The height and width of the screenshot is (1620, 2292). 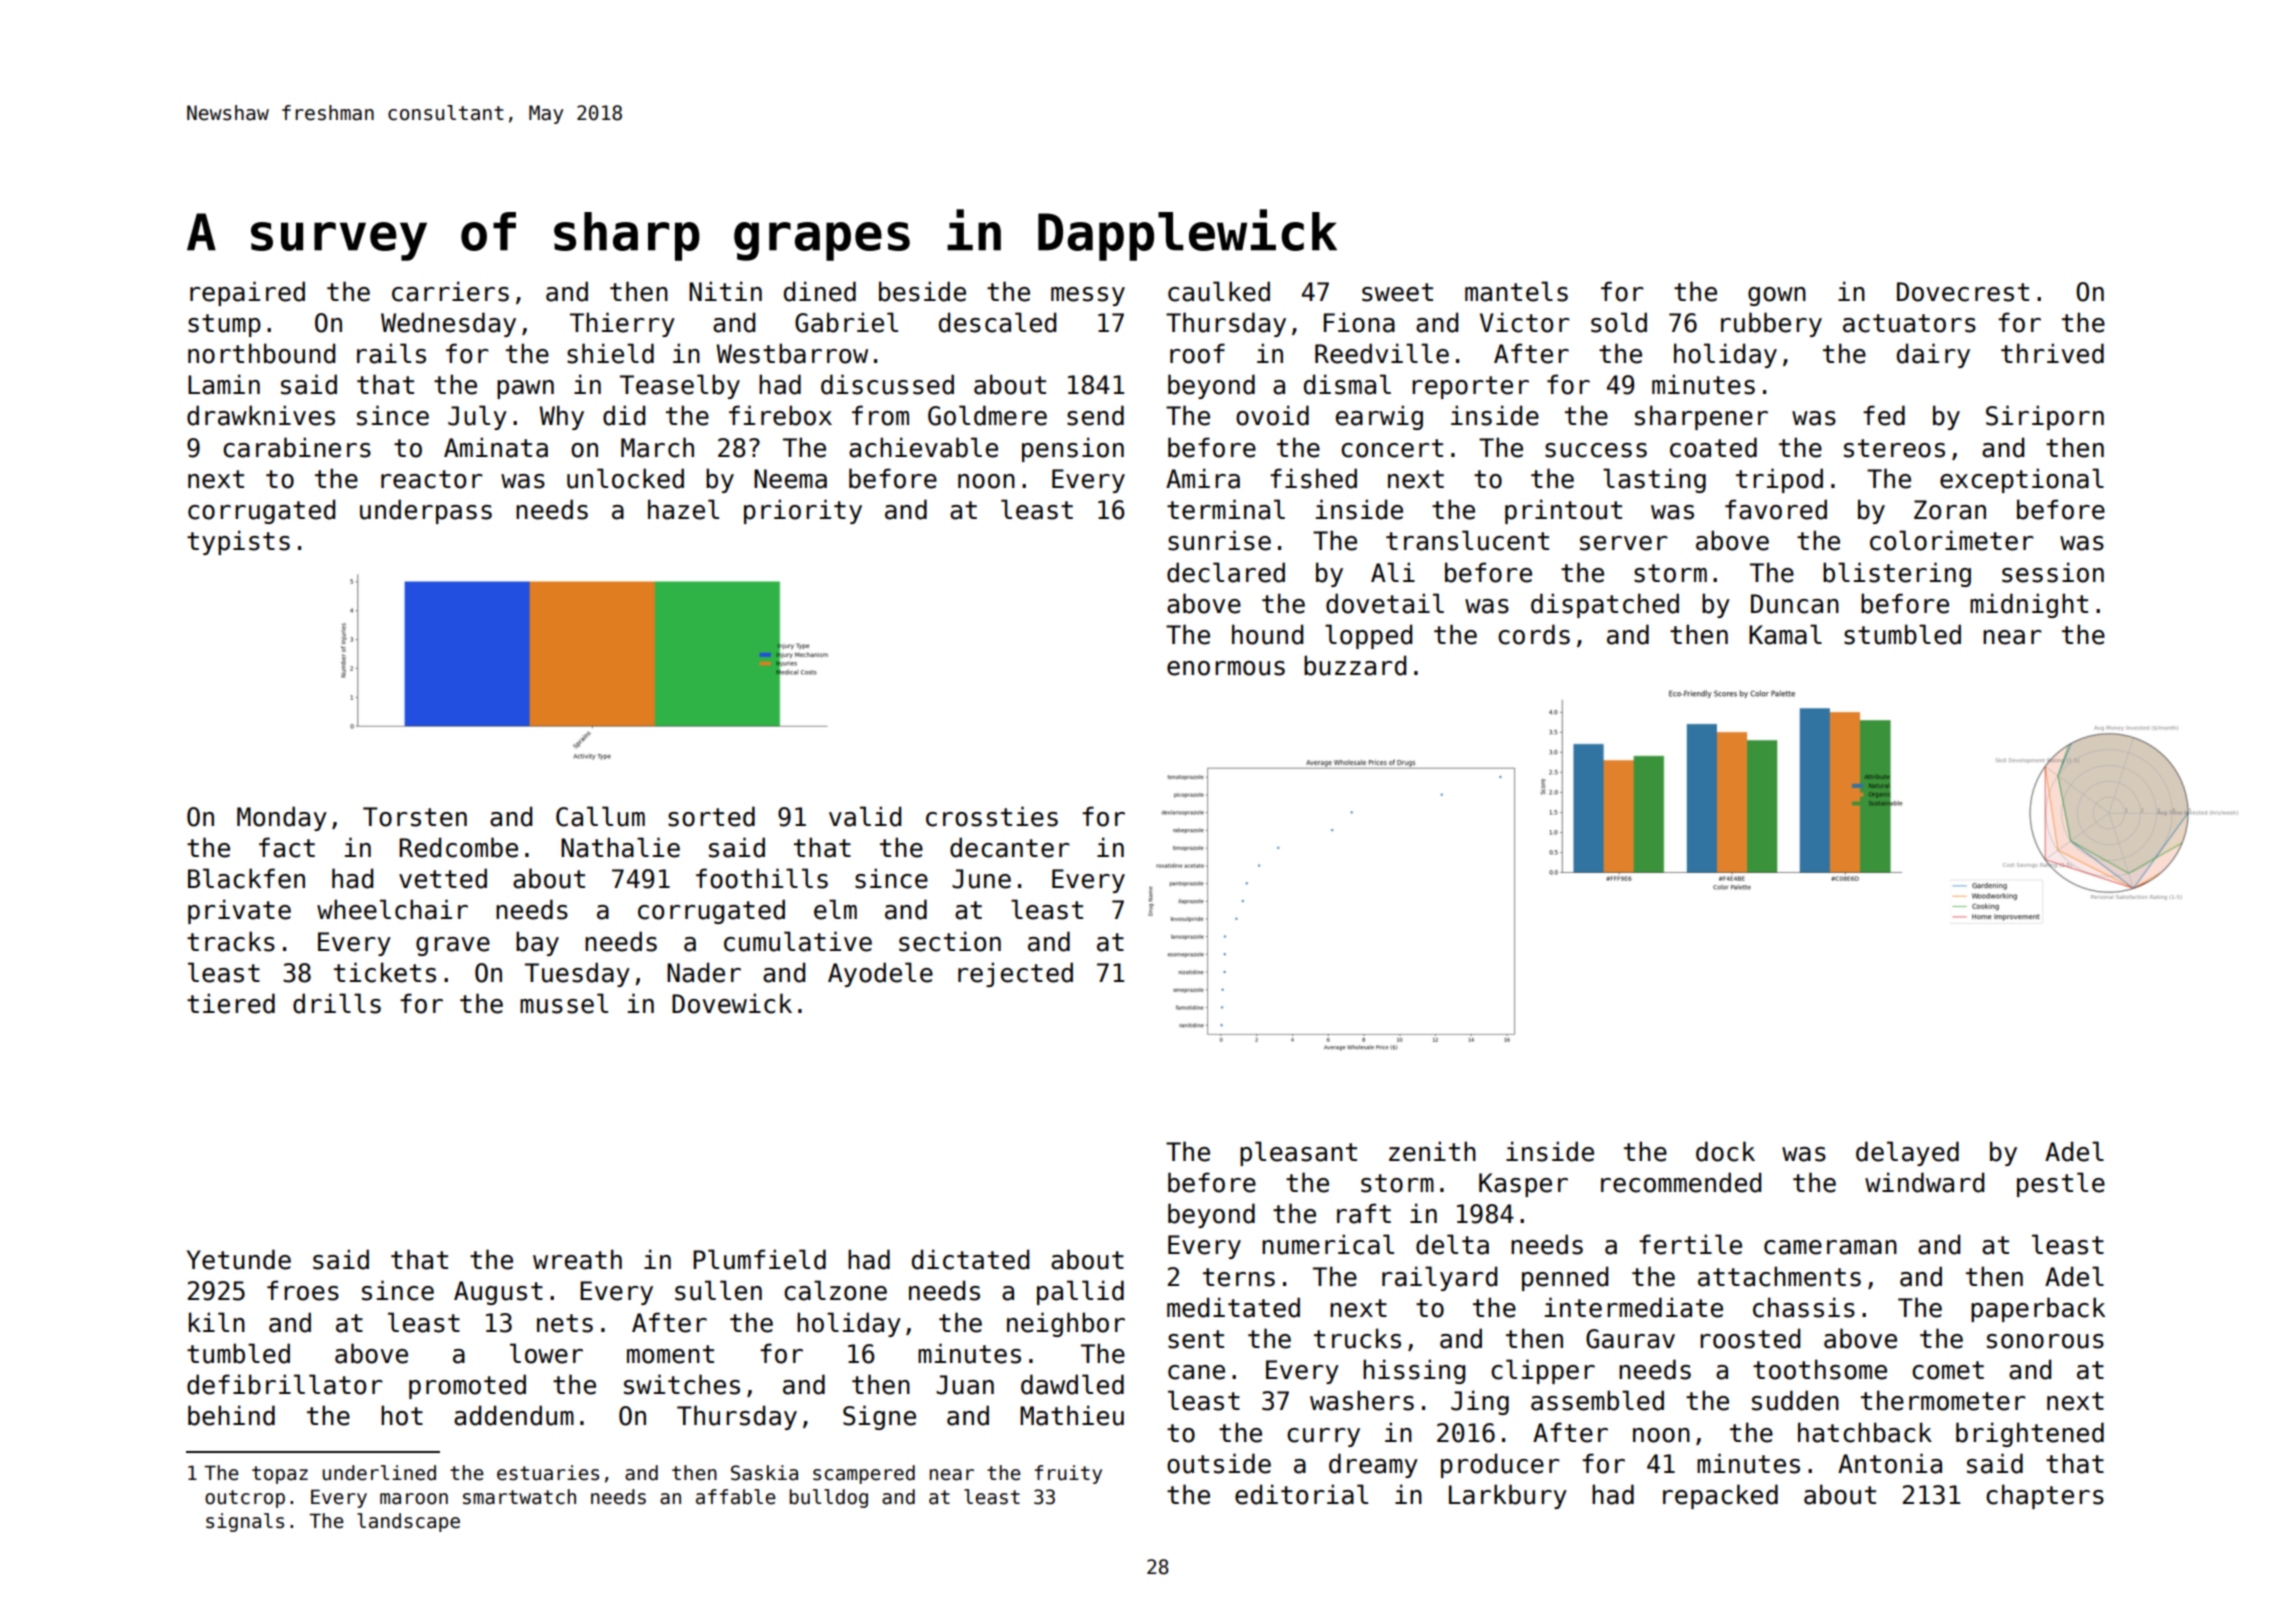 What do you see at coordinates (1355, 665) in the screenshot?
I see `buzzard` at bounding box center [1355, 665].
